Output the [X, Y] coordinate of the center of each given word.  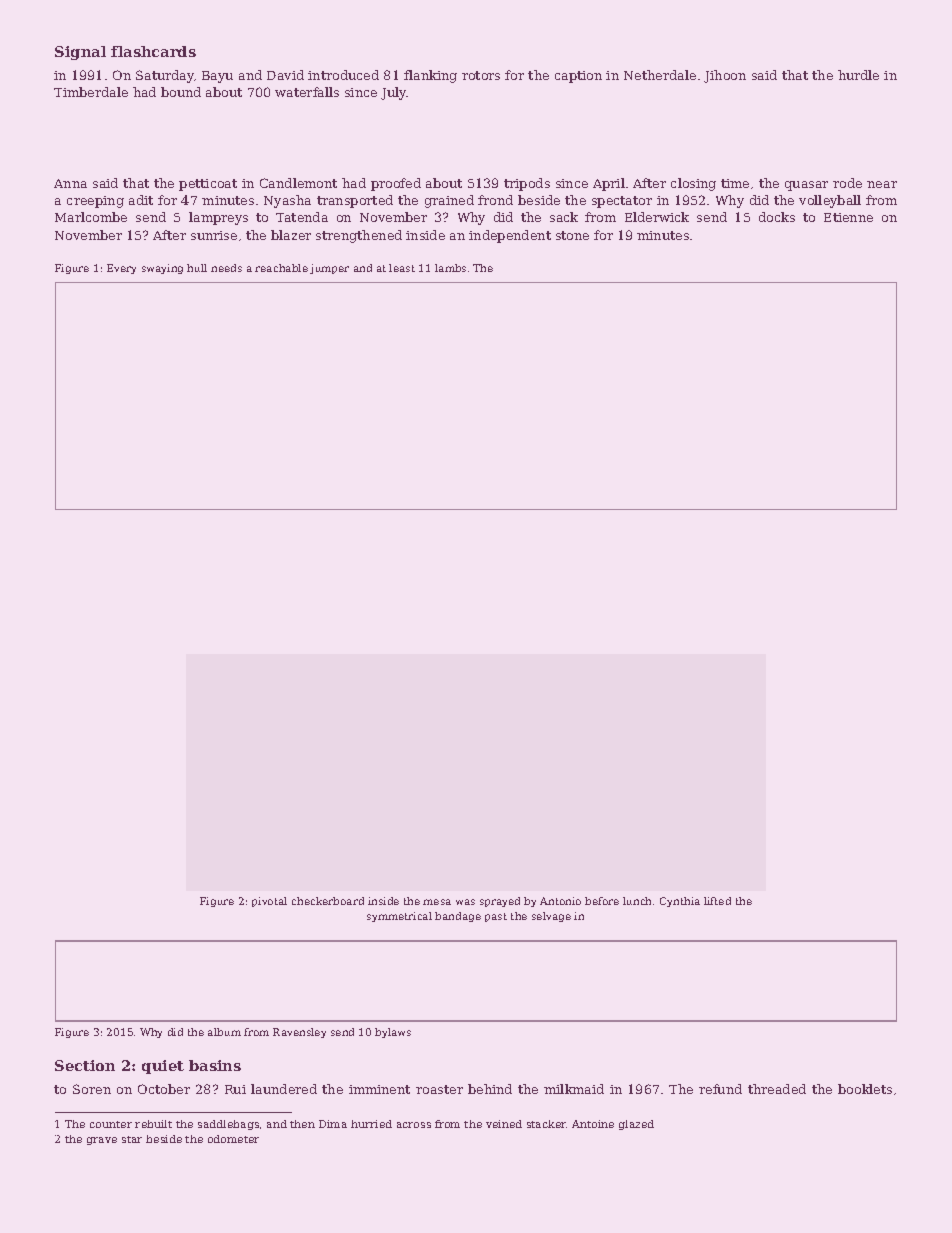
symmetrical [399, 917]
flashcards [153, 51]
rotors [481, 75]
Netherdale [660, 75]
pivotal [269, 902]
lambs [450, 268]
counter [111, 1124]
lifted [717, 901]
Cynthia [680, 902]
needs [226, 268]
